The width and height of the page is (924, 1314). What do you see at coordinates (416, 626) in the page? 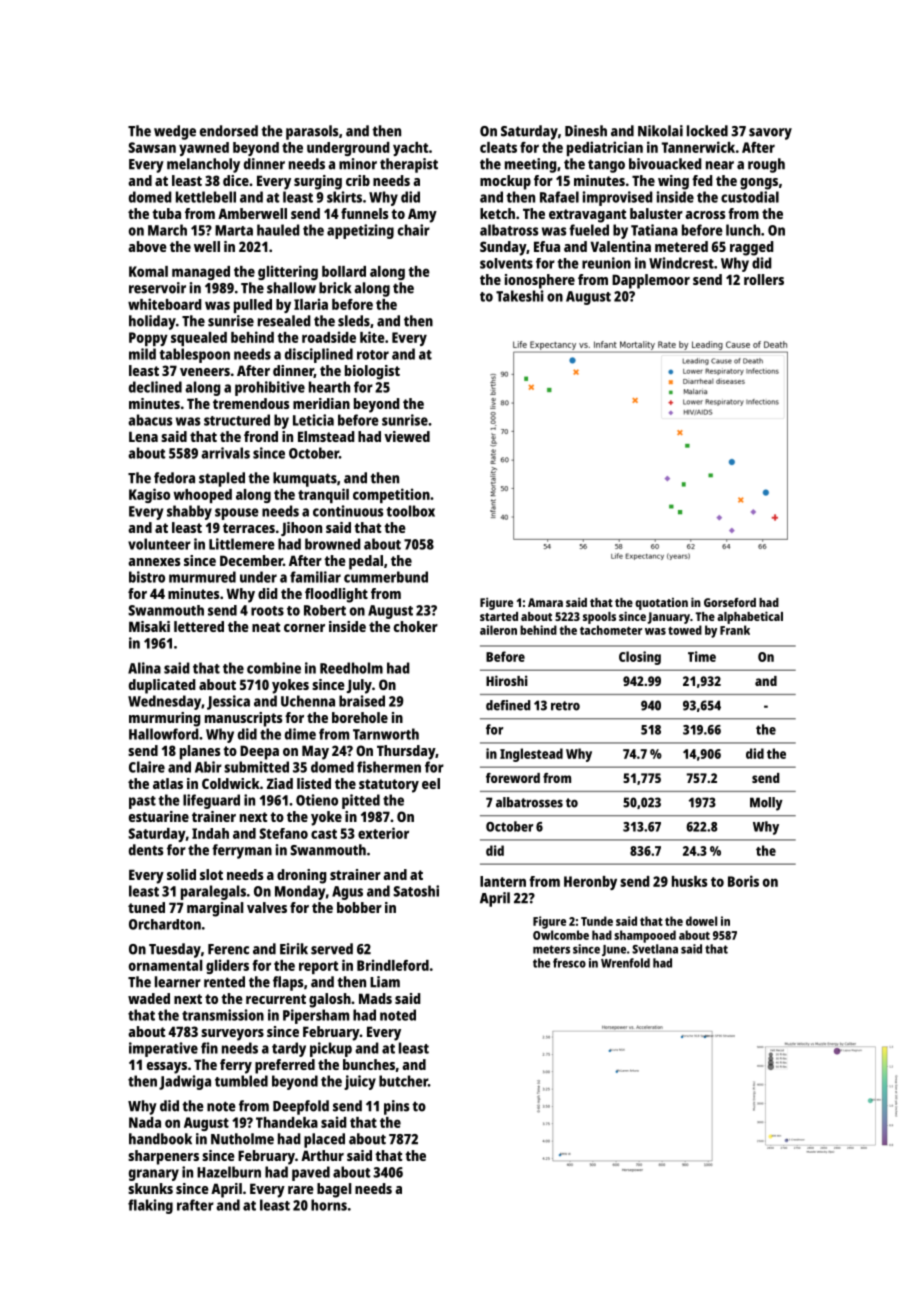
I see `choker` at bounding box center [416, 626].
